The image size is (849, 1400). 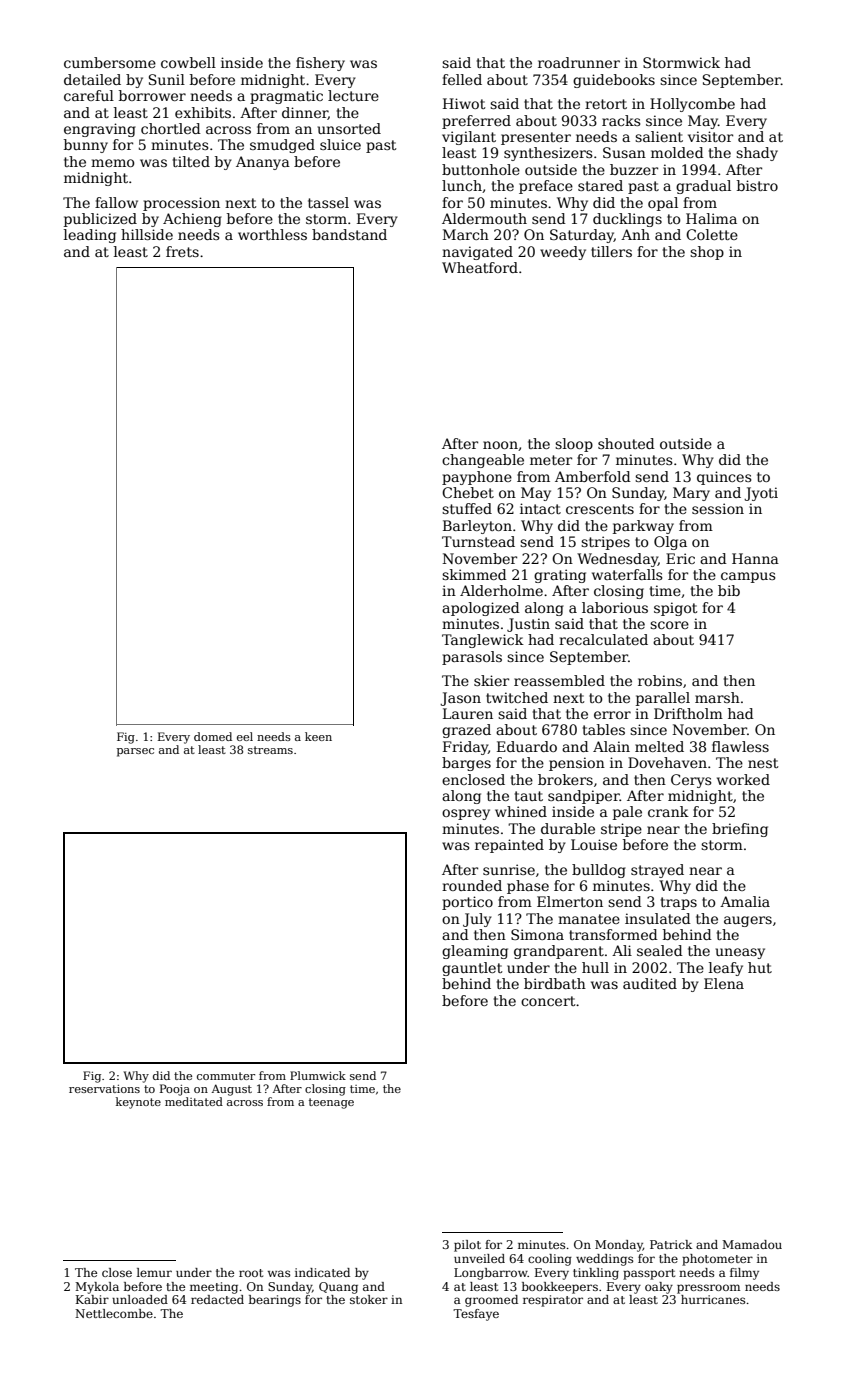 What do you see at coordinates (89, 95) in the image?
I see `careful` at bounding box center [89, 95].
